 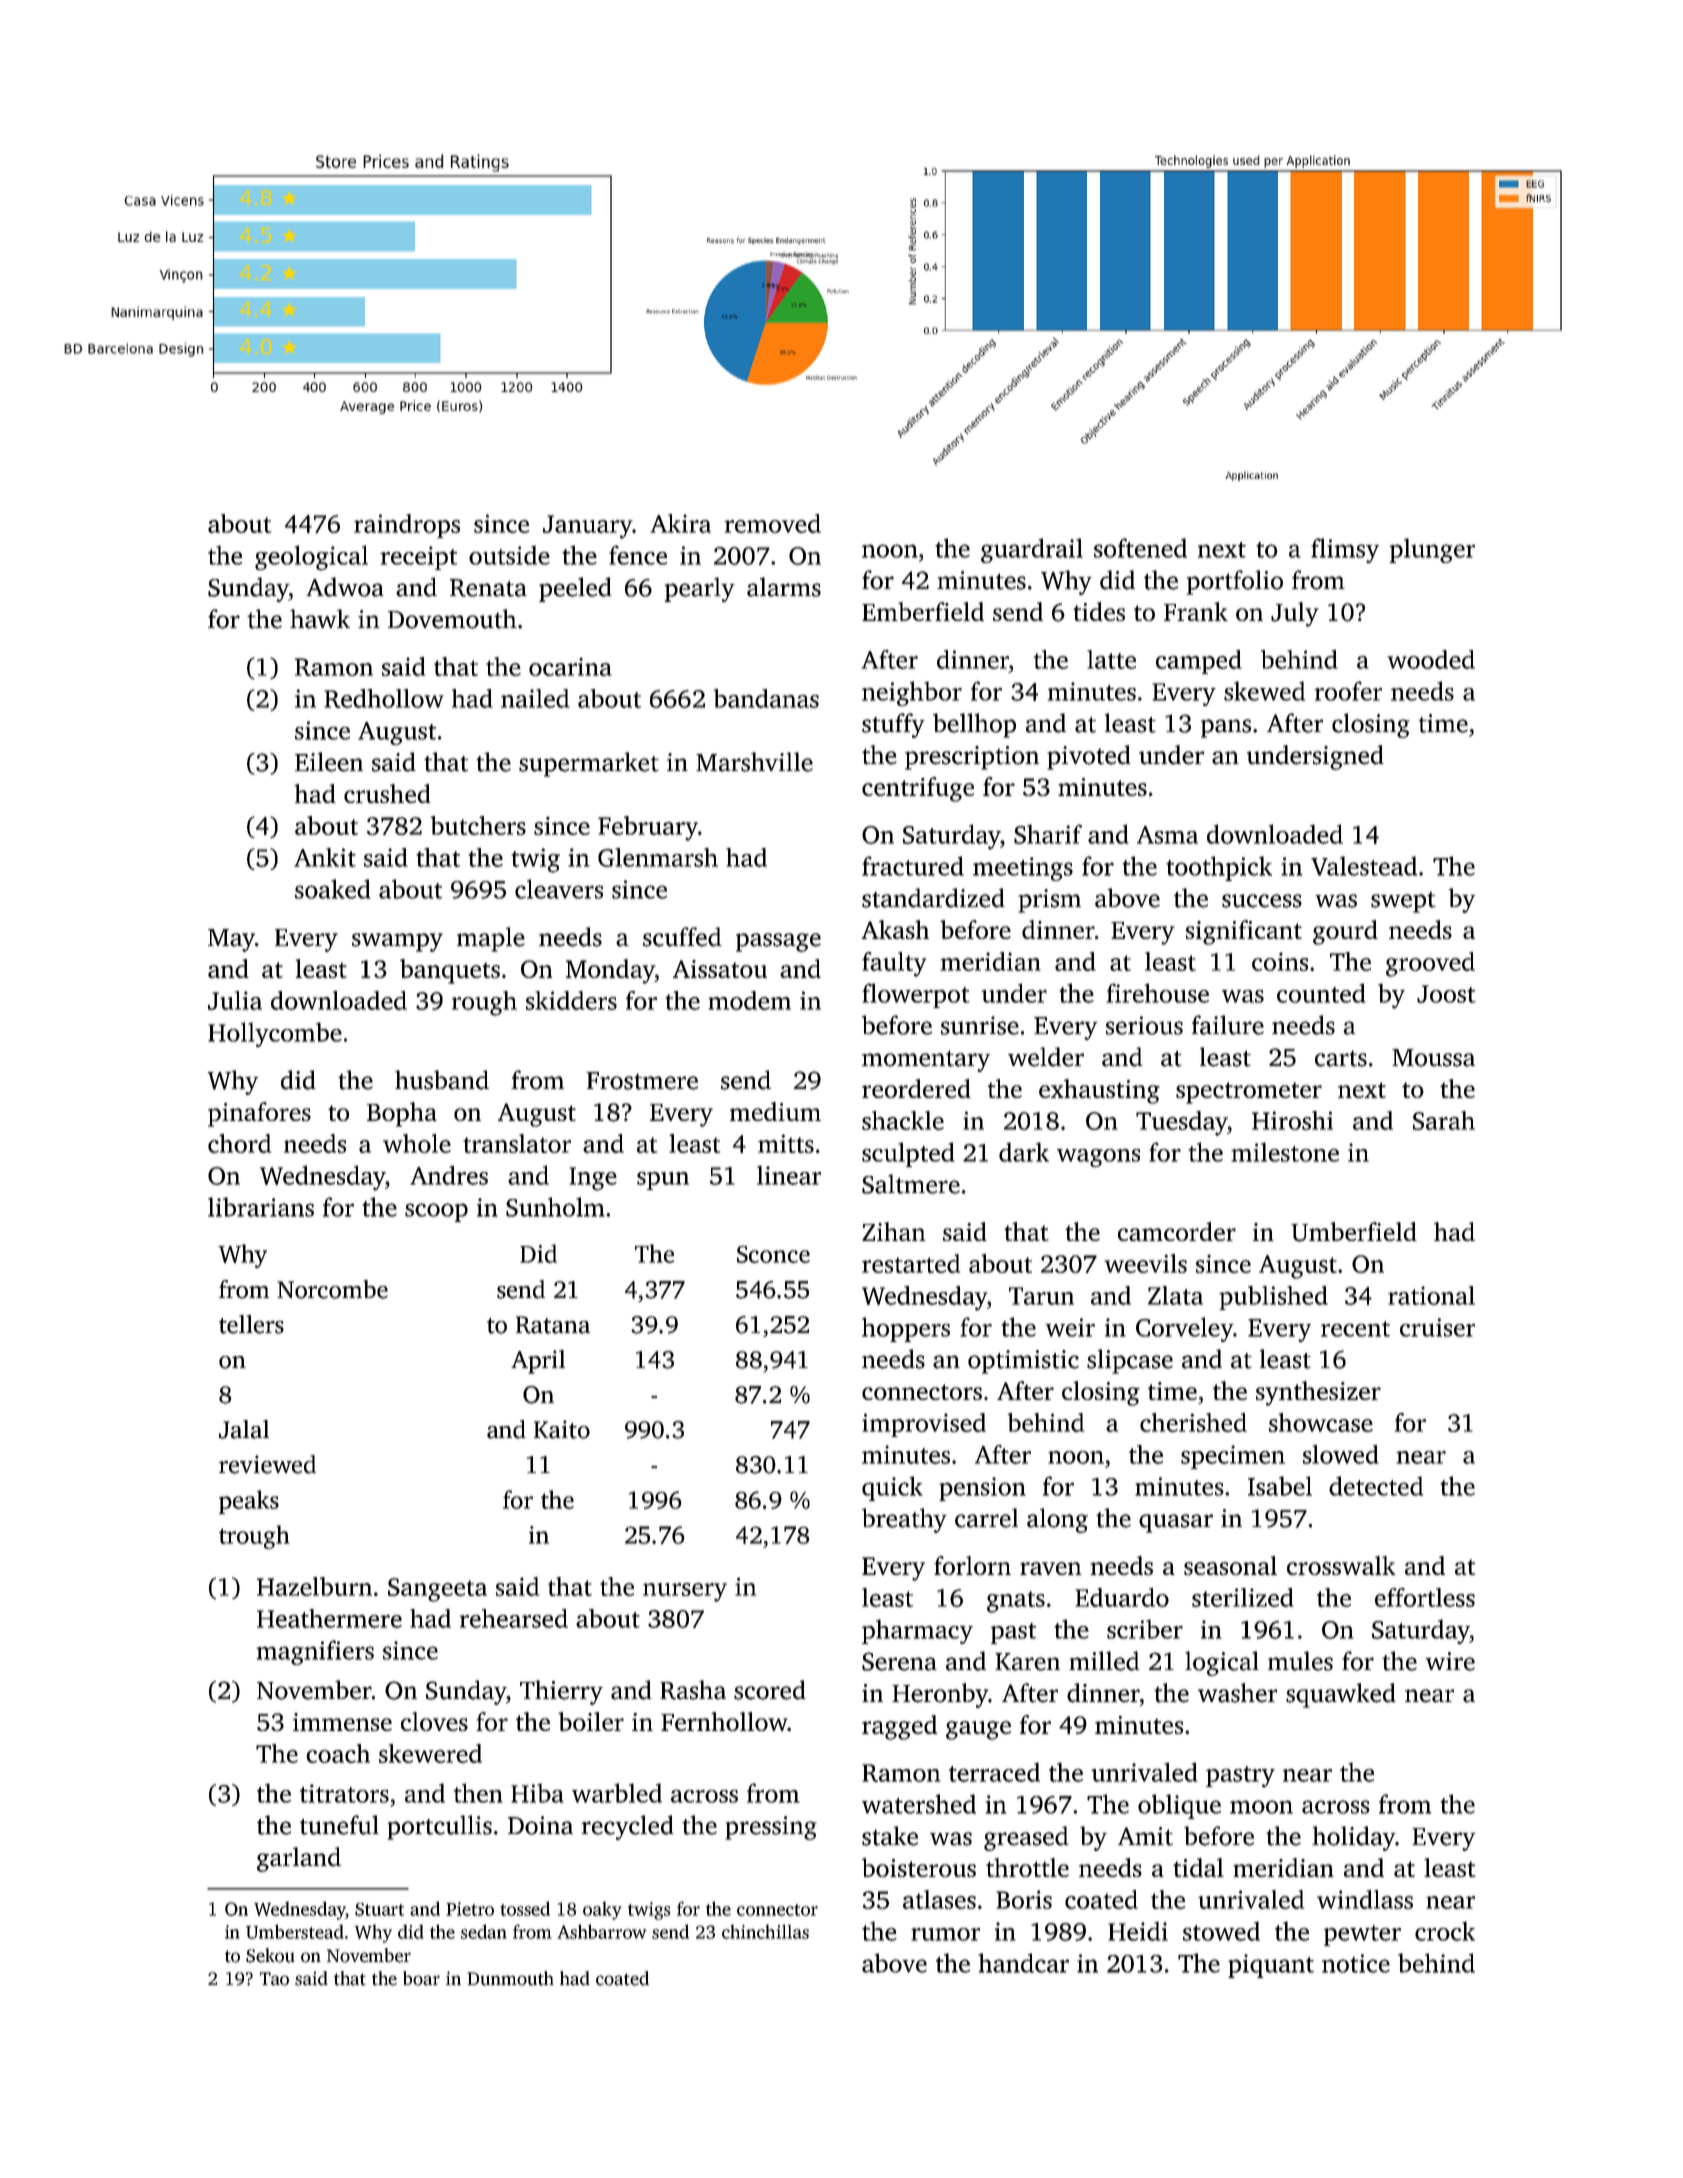 What do you see at coordinates (1345, 550) in the image?
I see `flimsy` at bounding box center [1345, 550].
